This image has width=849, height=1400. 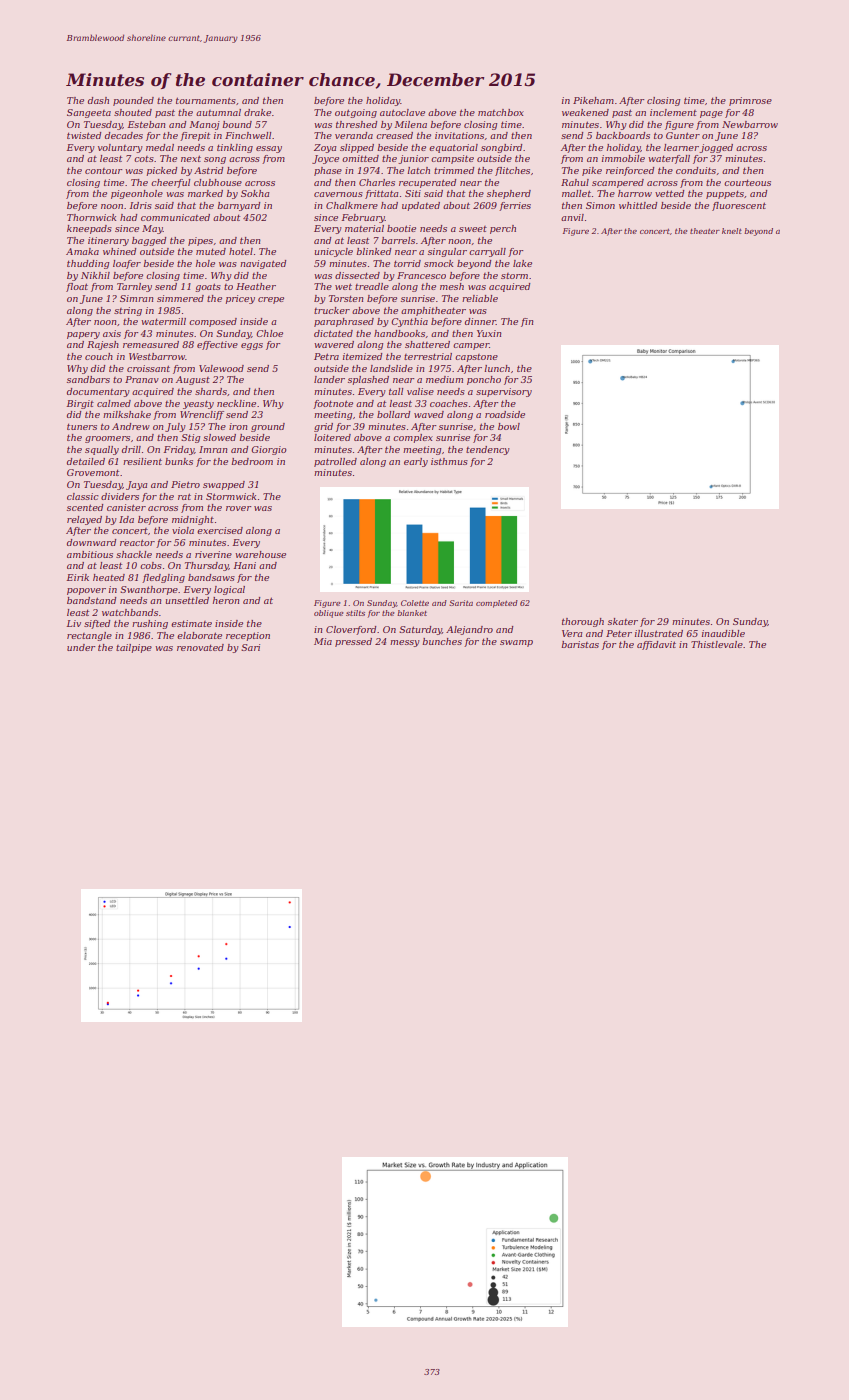 I want to click on Rajesh, so click(x=103, y=345).
